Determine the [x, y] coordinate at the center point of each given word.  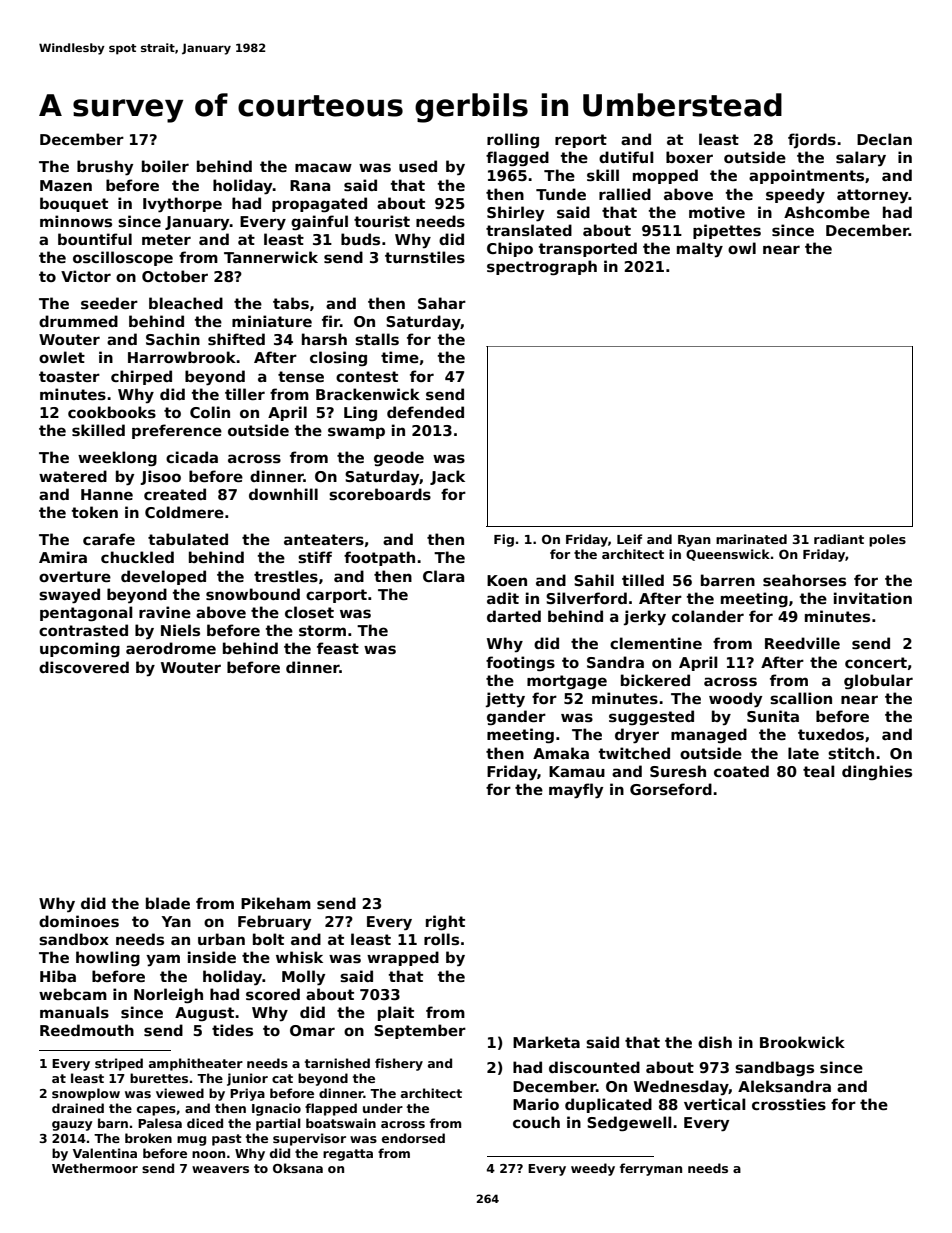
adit [503, 598]
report [581, 141]
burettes [159, 1078]
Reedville [802, 643]
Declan [884, 139]
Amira [63, 557]
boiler [165, 166]
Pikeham [276, 903]
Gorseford [671, 789]
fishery [399, 1064]
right [445, 923]
